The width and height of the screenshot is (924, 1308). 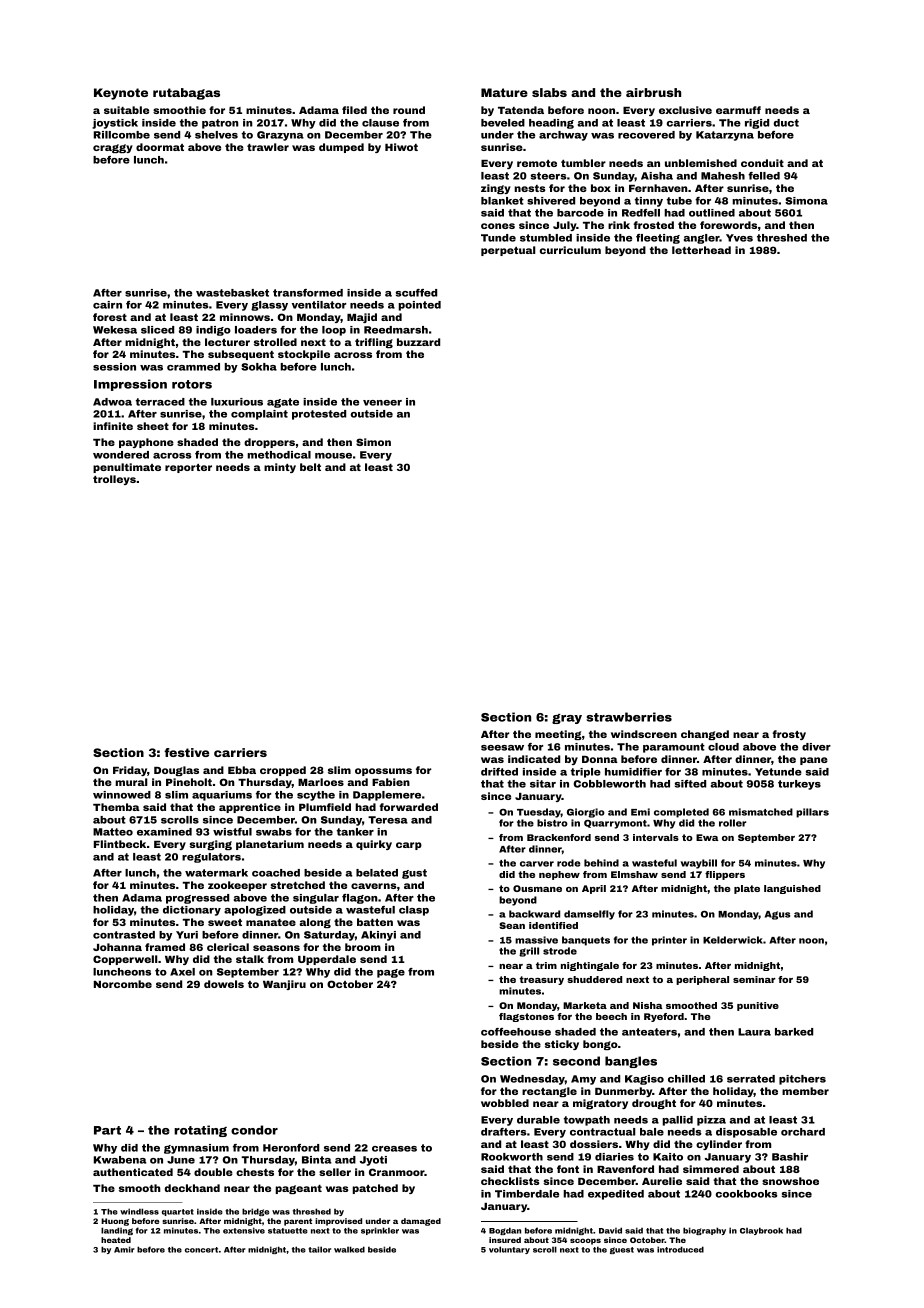 What do you see at coordinates (232, 293) in the screenshot?
I see `wastebasket` at bounding box center [232, 293].
